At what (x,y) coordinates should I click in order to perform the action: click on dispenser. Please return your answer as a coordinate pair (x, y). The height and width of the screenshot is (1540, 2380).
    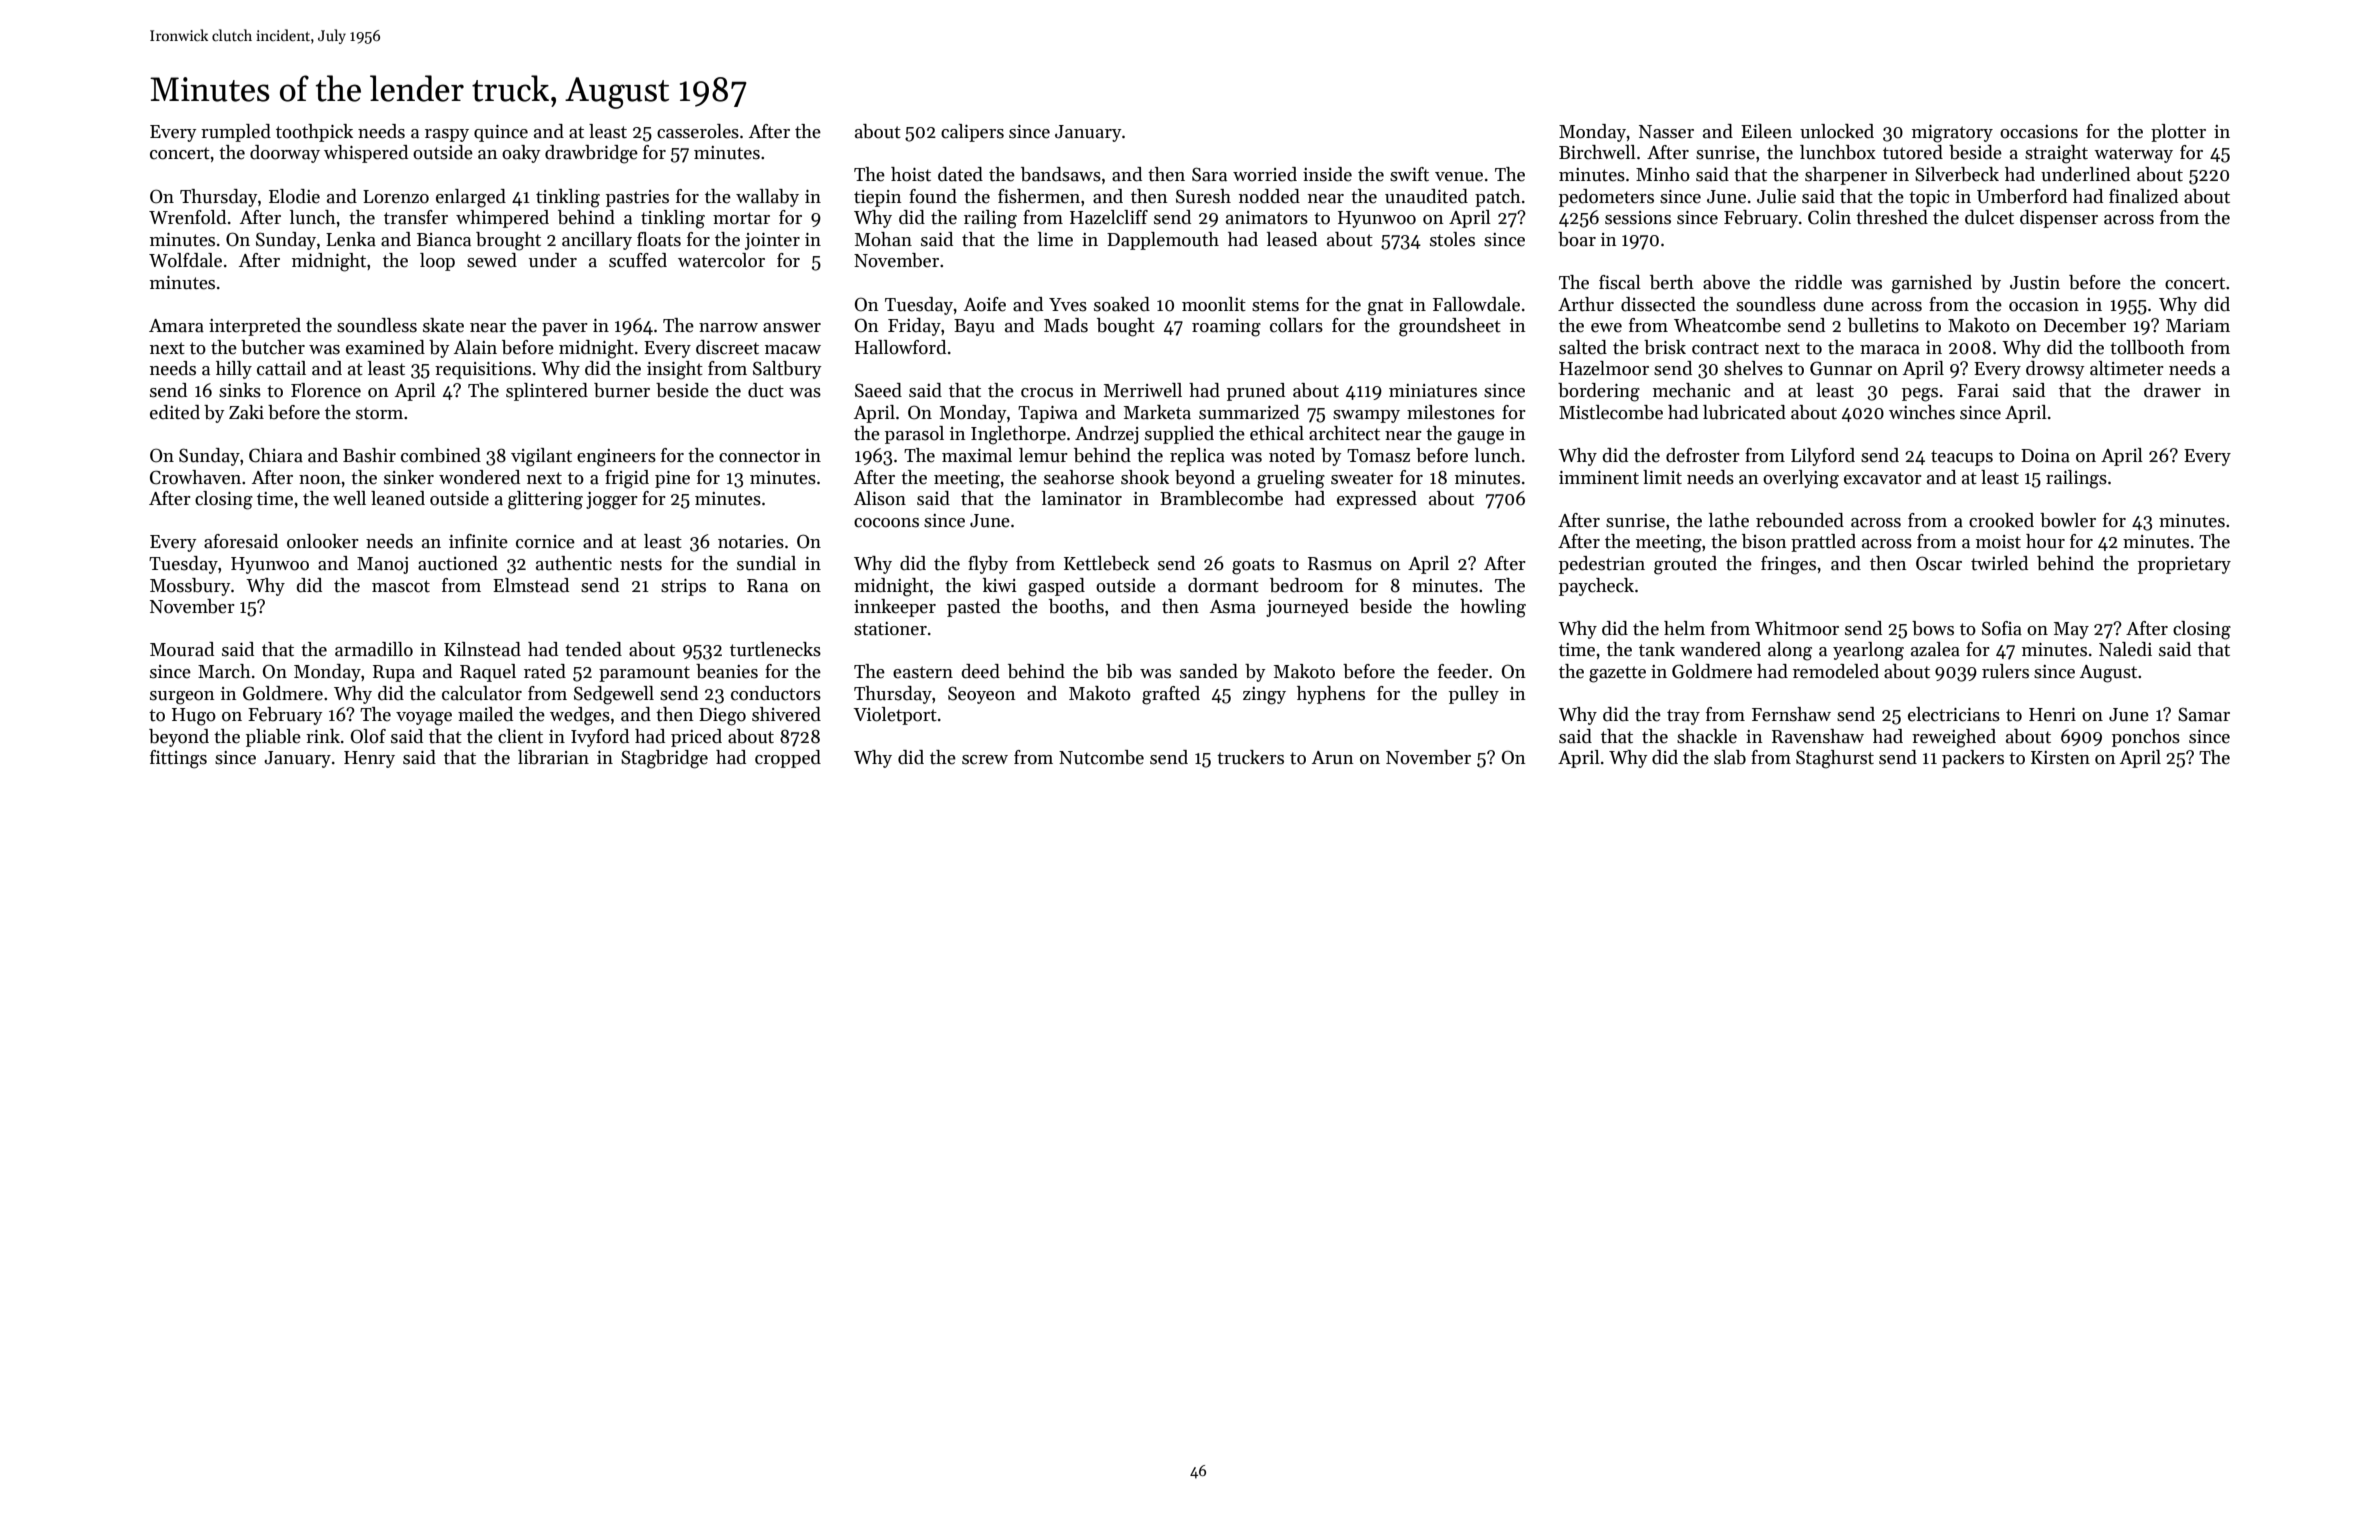
    Looking at the image, I should click on (2059, 219).
